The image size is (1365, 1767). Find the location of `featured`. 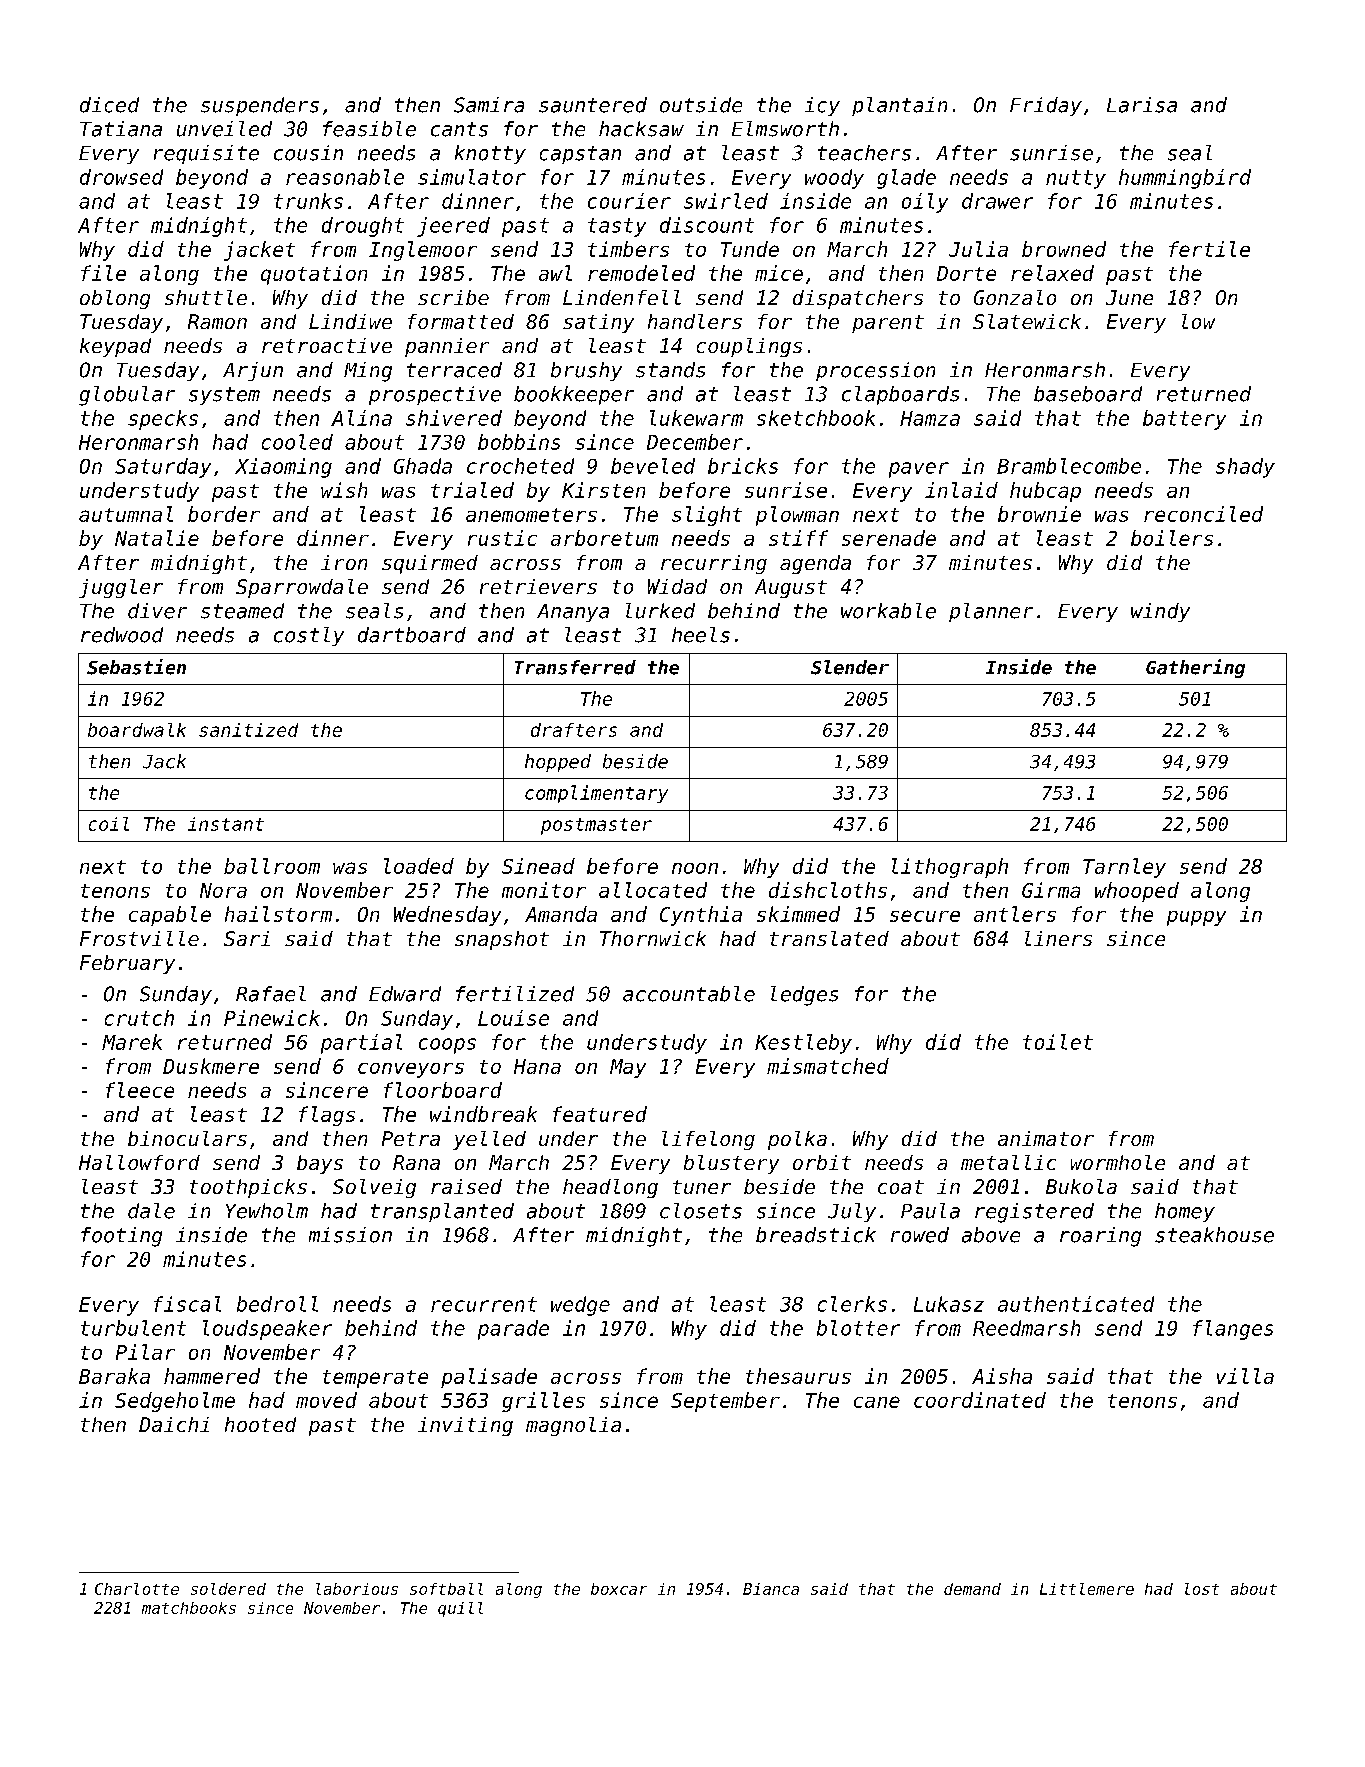

featured is located at coordinates (600, 1114).
